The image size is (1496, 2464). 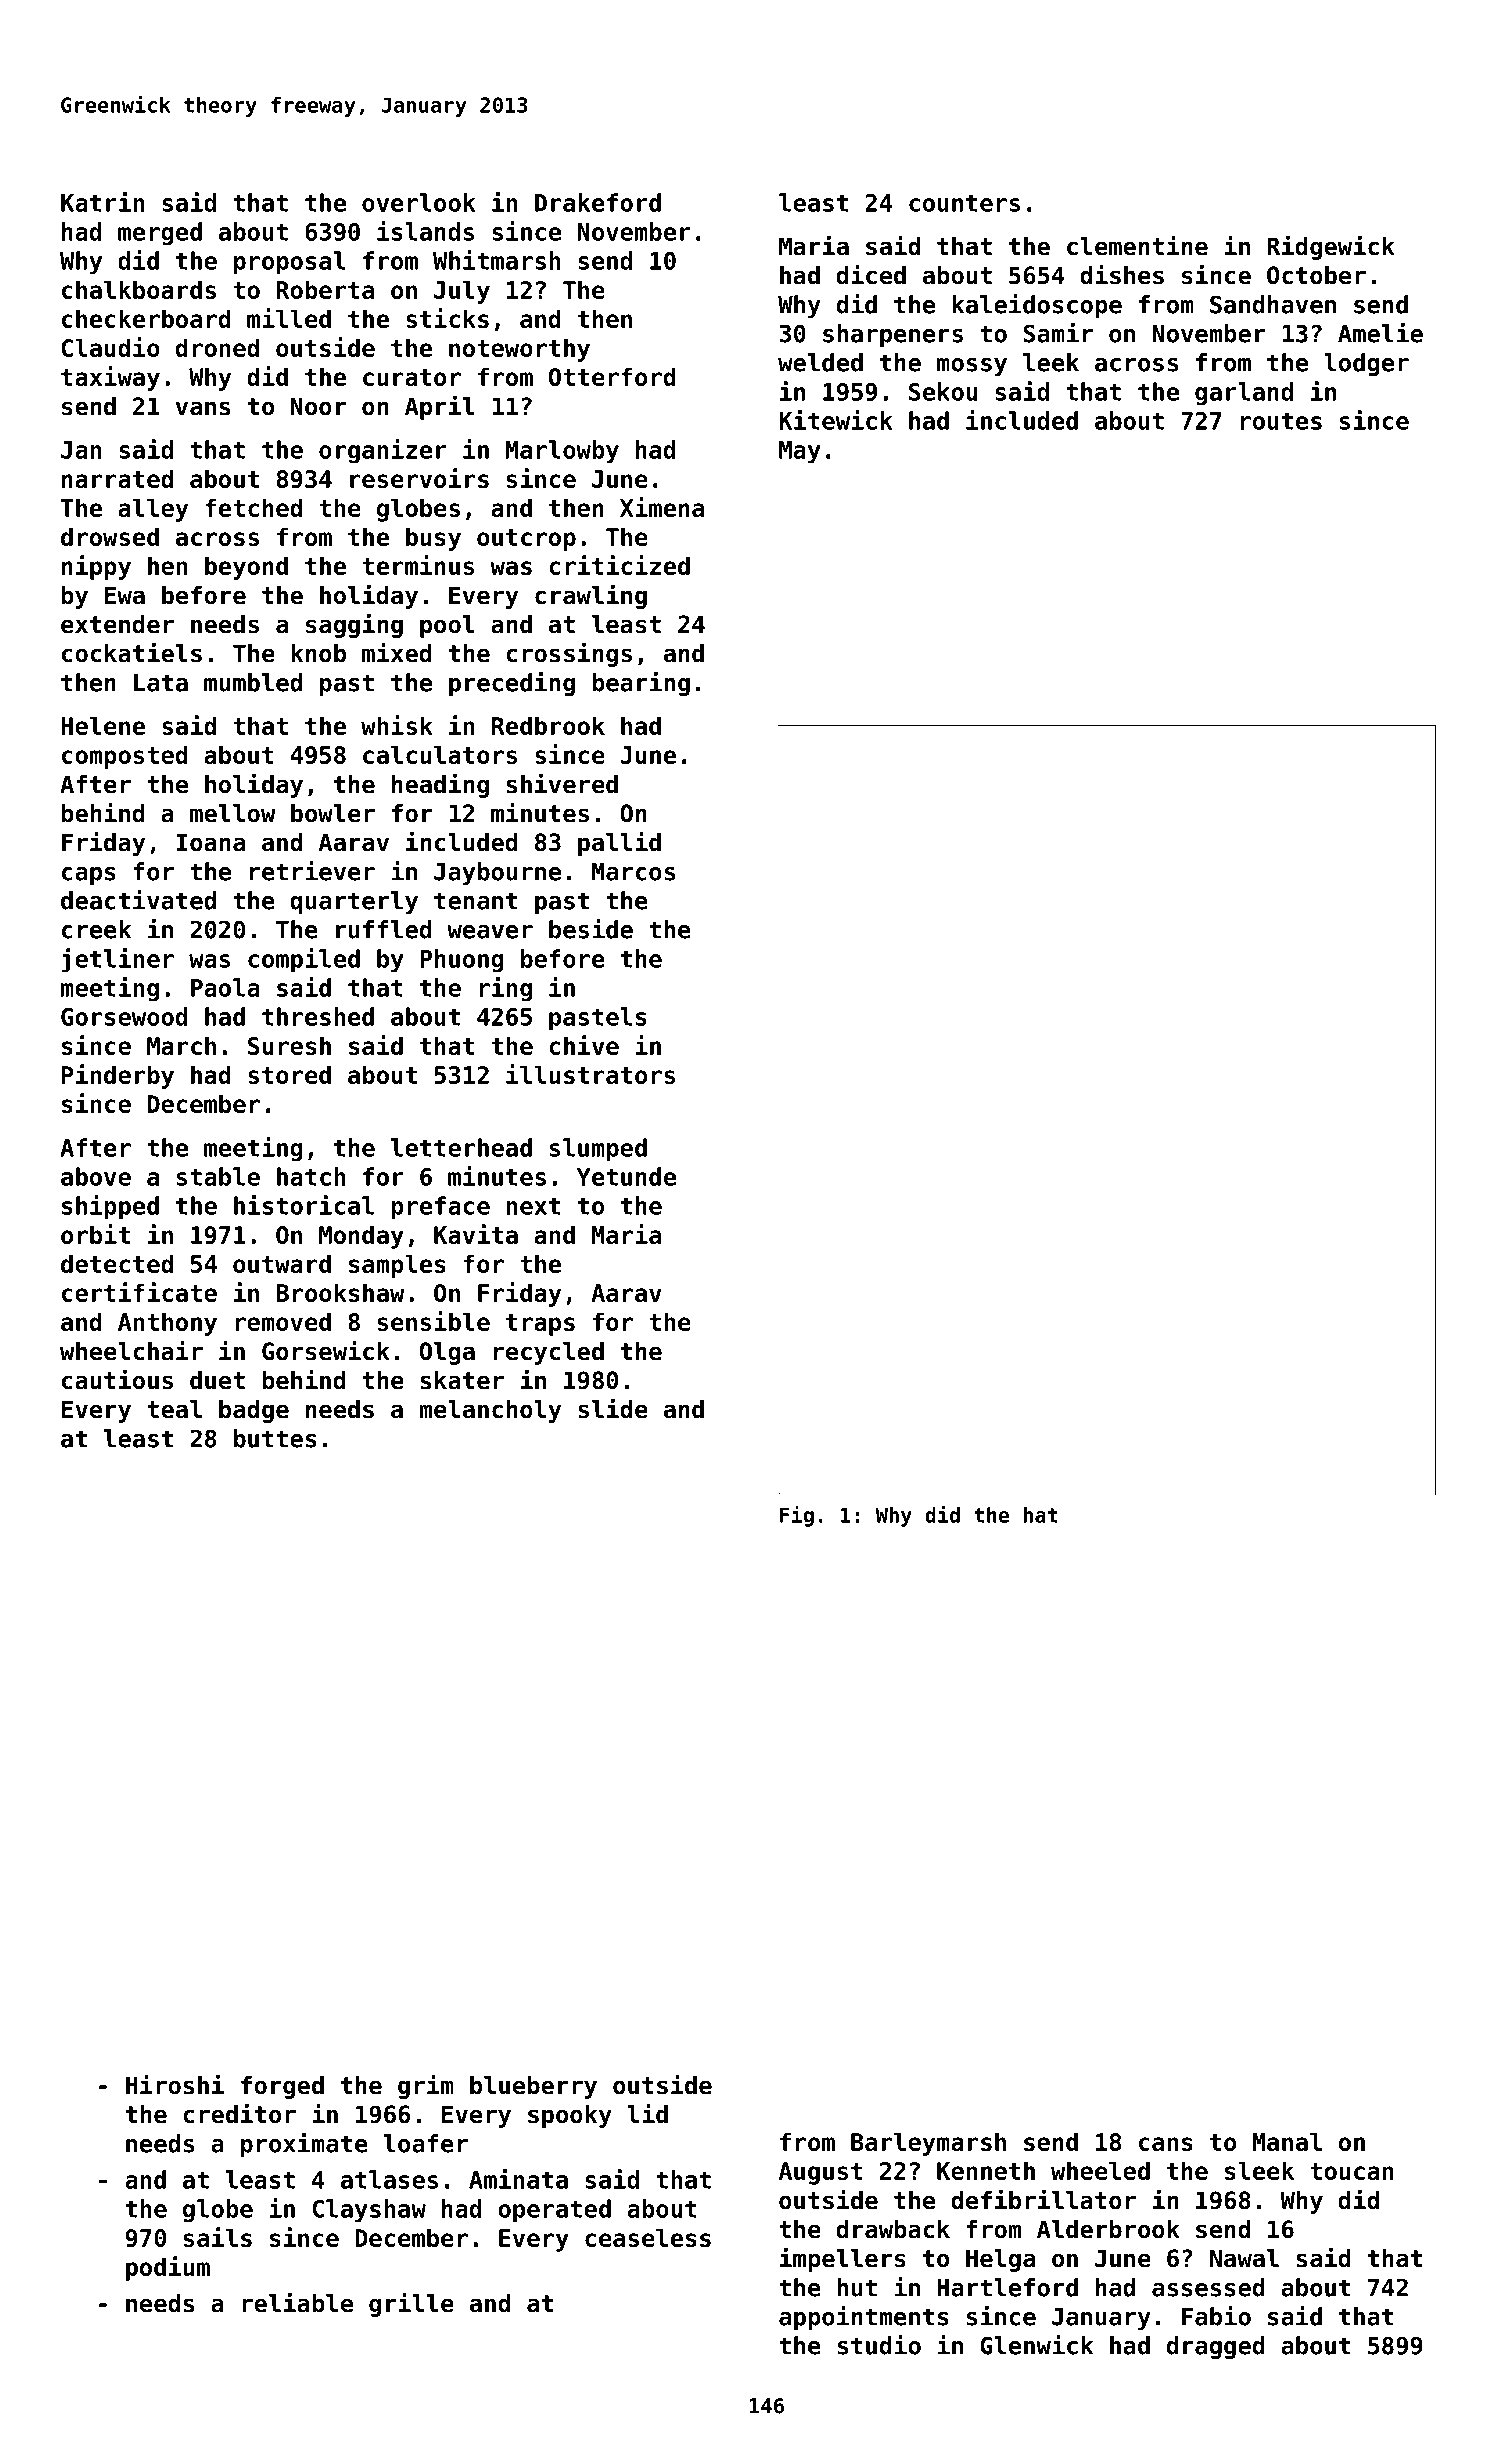 What do you see at coordinates (797, 1516) in the document?
I see `Fig` at bounding box center [797, 1516].
